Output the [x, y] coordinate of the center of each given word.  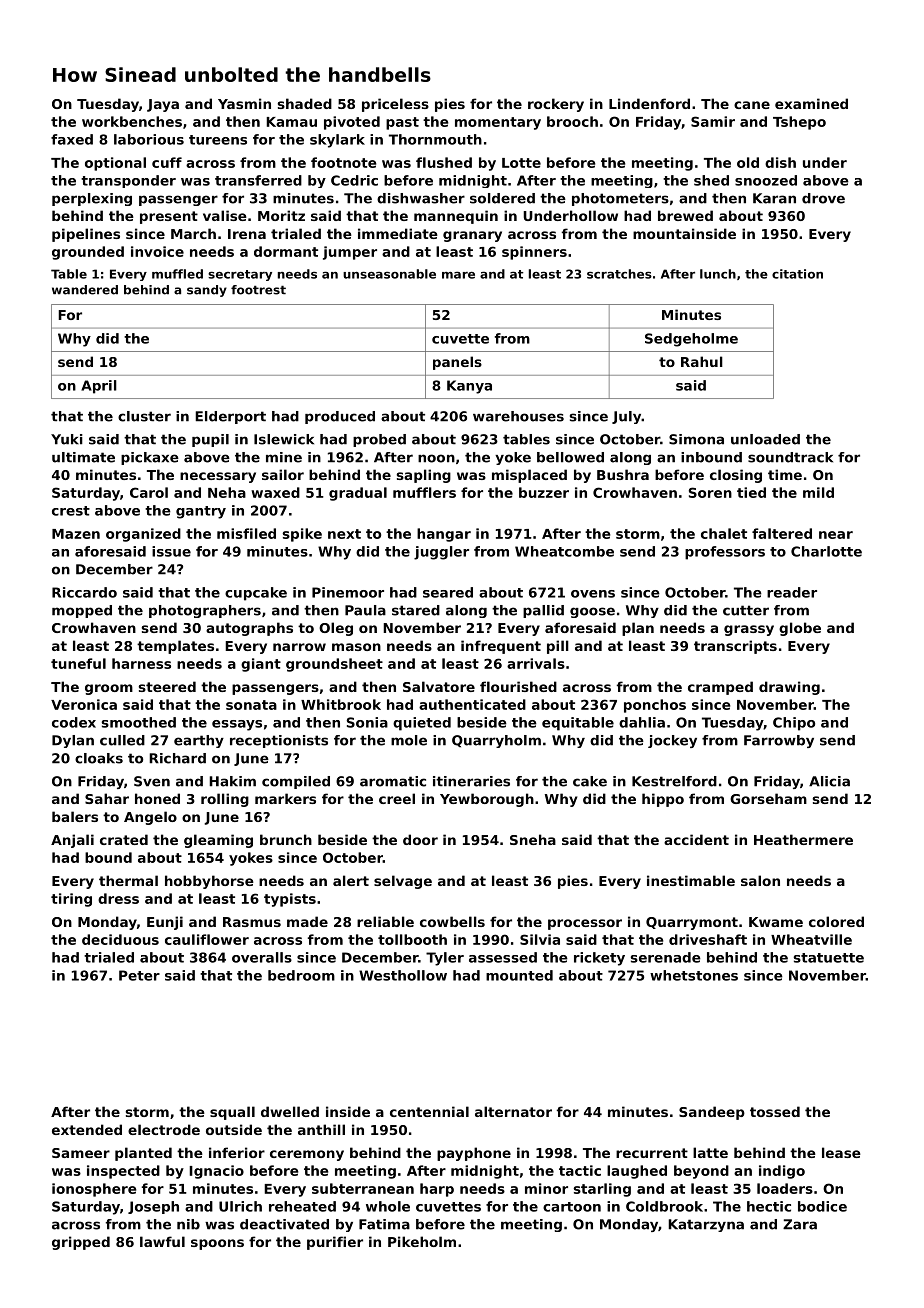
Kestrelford [674, 781]
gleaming [218, 841]
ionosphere [94, 1190]
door [420, 839]
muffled [177, 274]
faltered [782, 533]
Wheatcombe [564, 551]
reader [792, 592]
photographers [205, 611]
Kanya [469, 387]
